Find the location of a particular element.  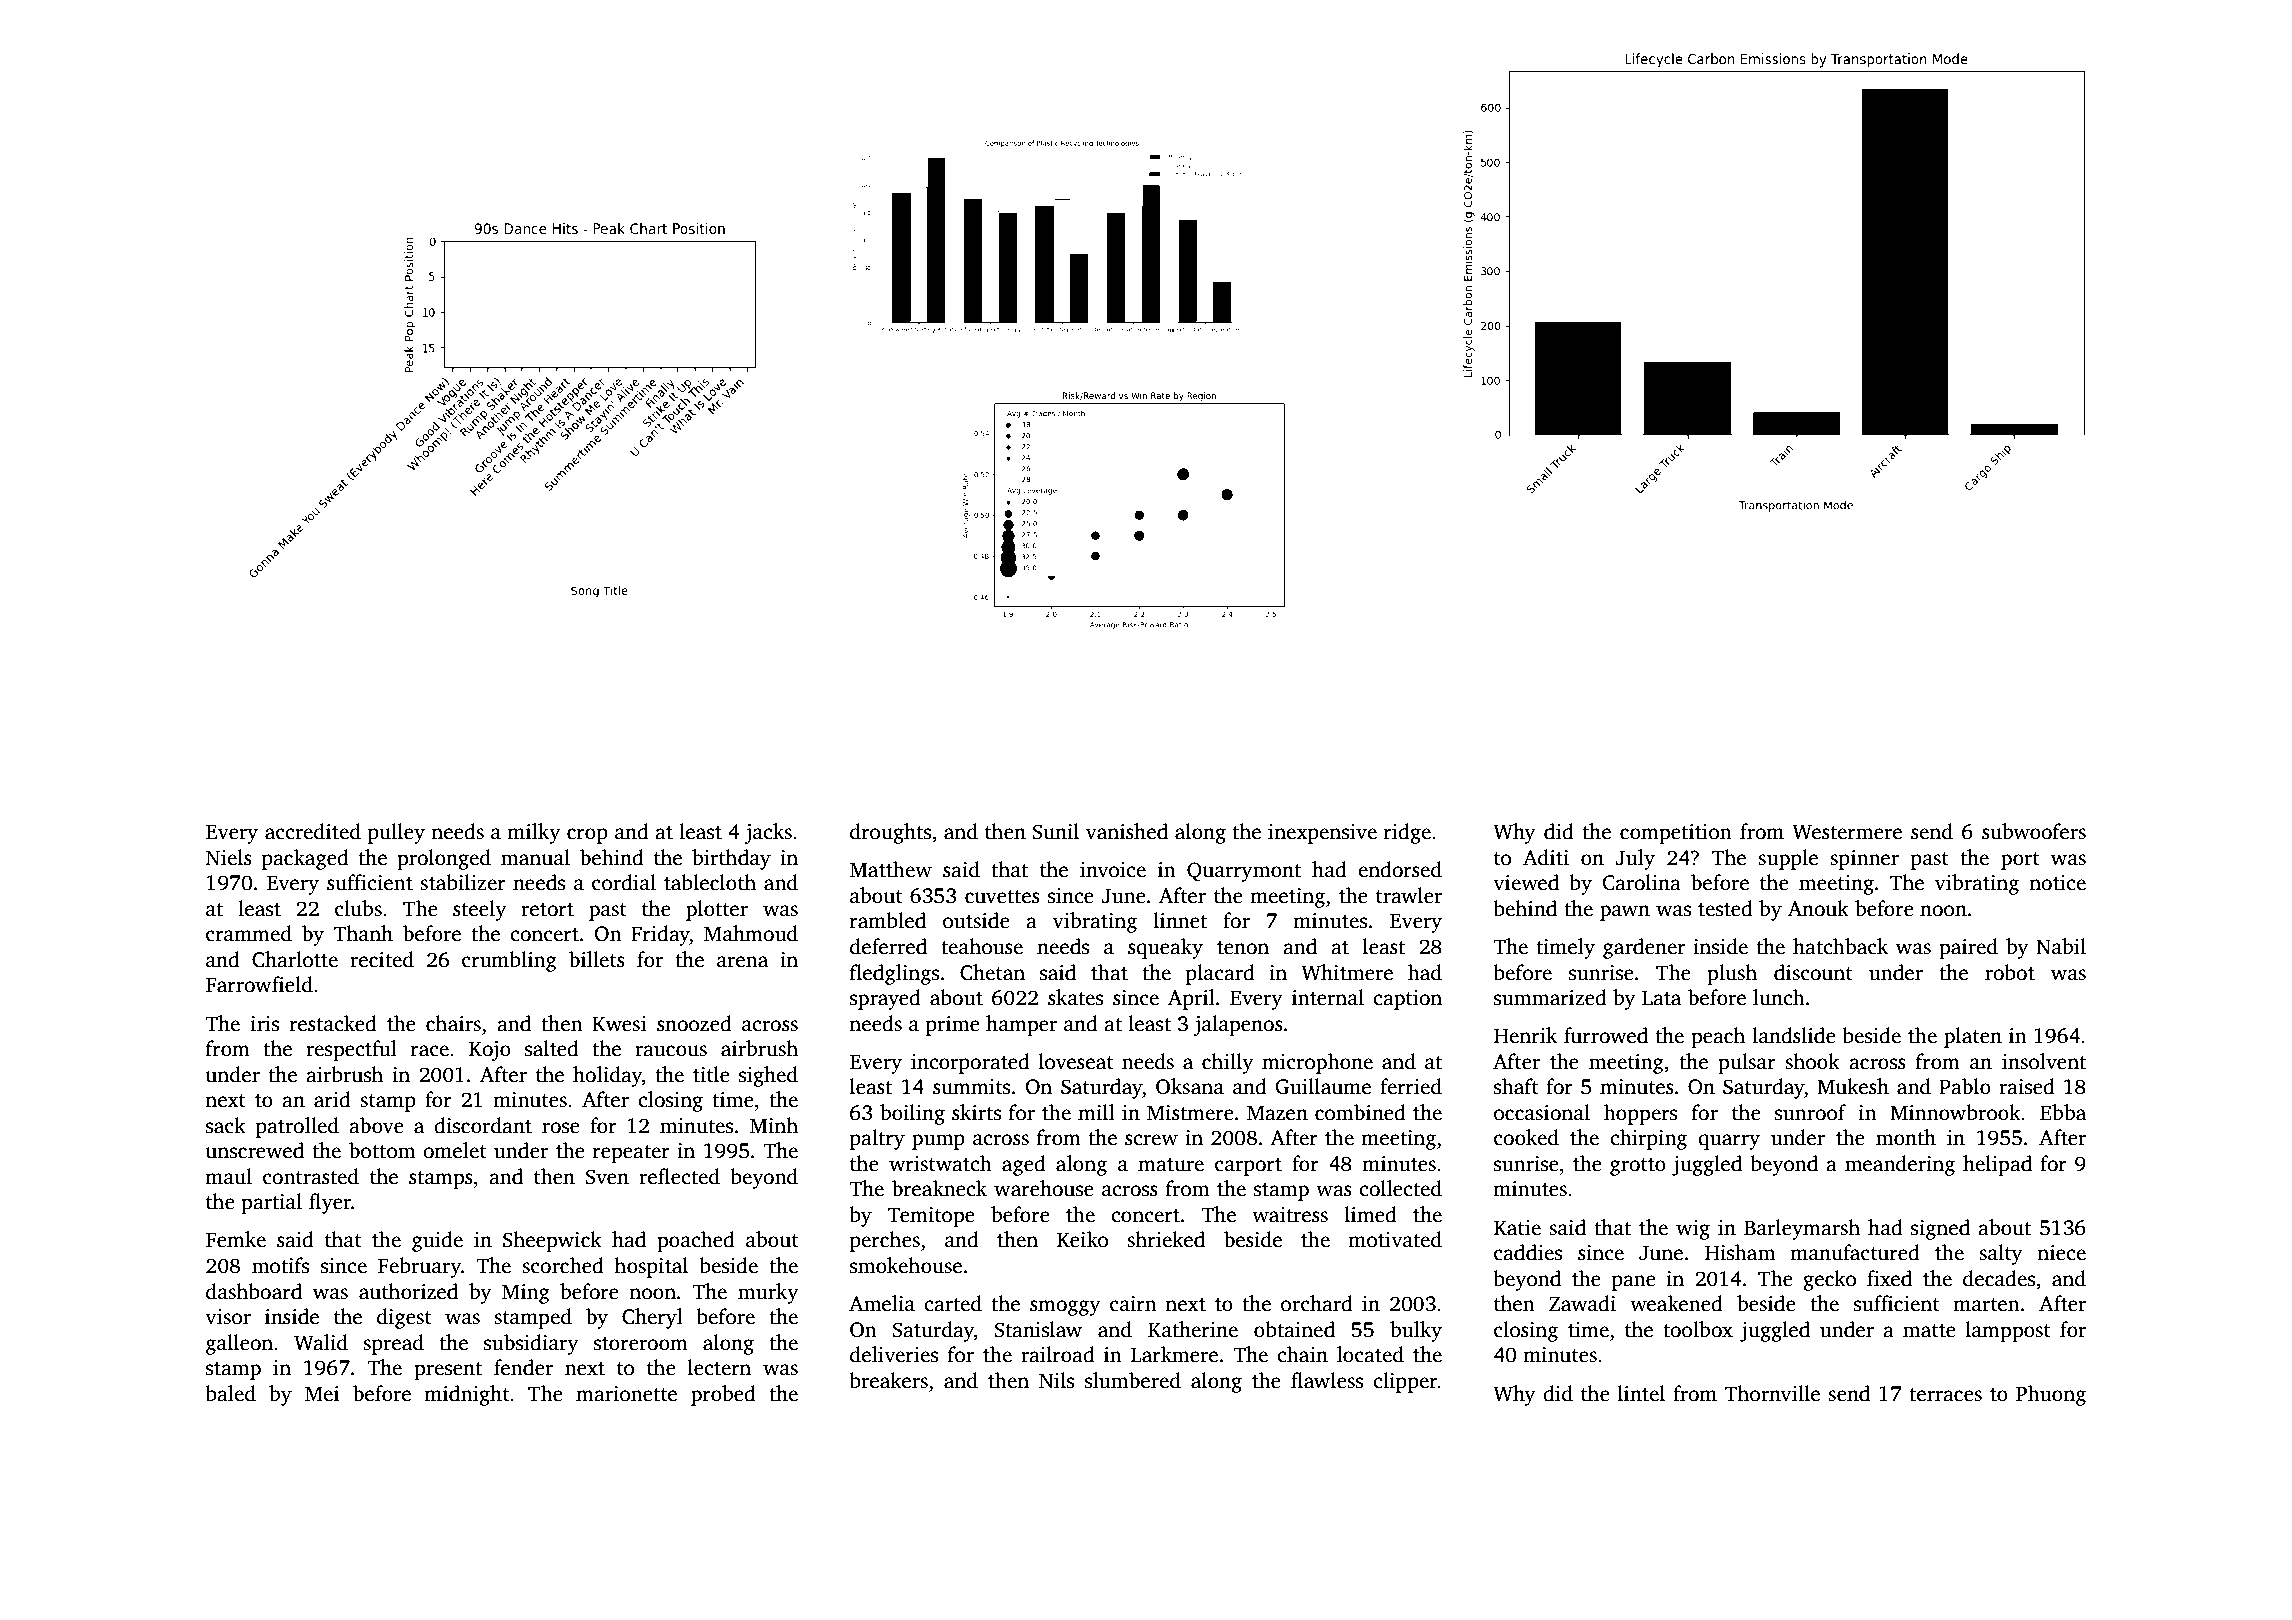

storeroom is located at coordinates (641, 1344).
